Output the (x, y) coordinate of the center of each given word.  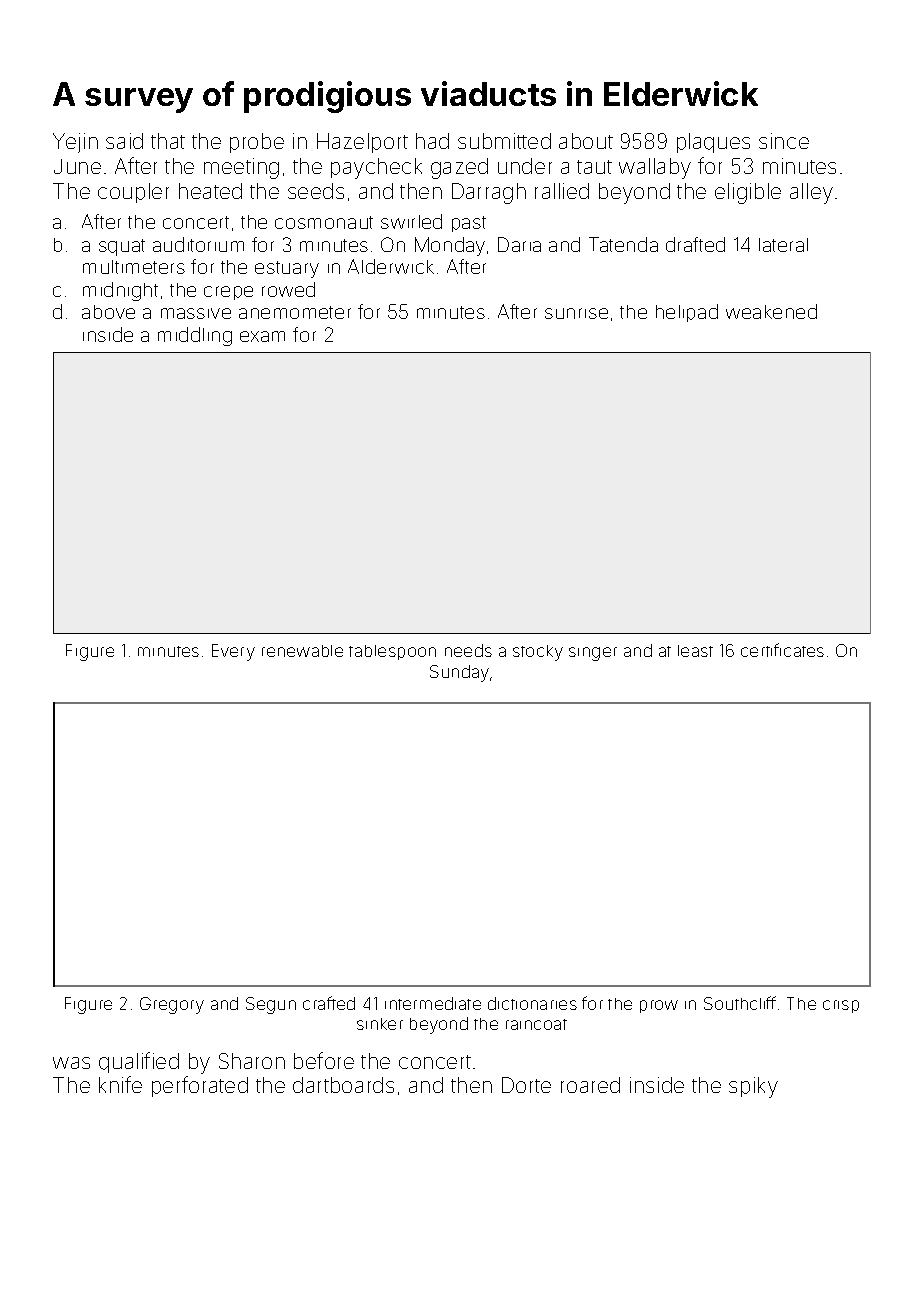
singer (593, 654)
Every (233, 652)
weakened (771, 311)
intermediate (433, 1003)
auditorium (198, 244)
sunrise (576, 313)
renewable (302, 651)
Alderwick (391, 266)
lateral (783, 245)
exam (262, 336)
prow (659, 1006)
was (71, 1063)
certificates (782, 650)
